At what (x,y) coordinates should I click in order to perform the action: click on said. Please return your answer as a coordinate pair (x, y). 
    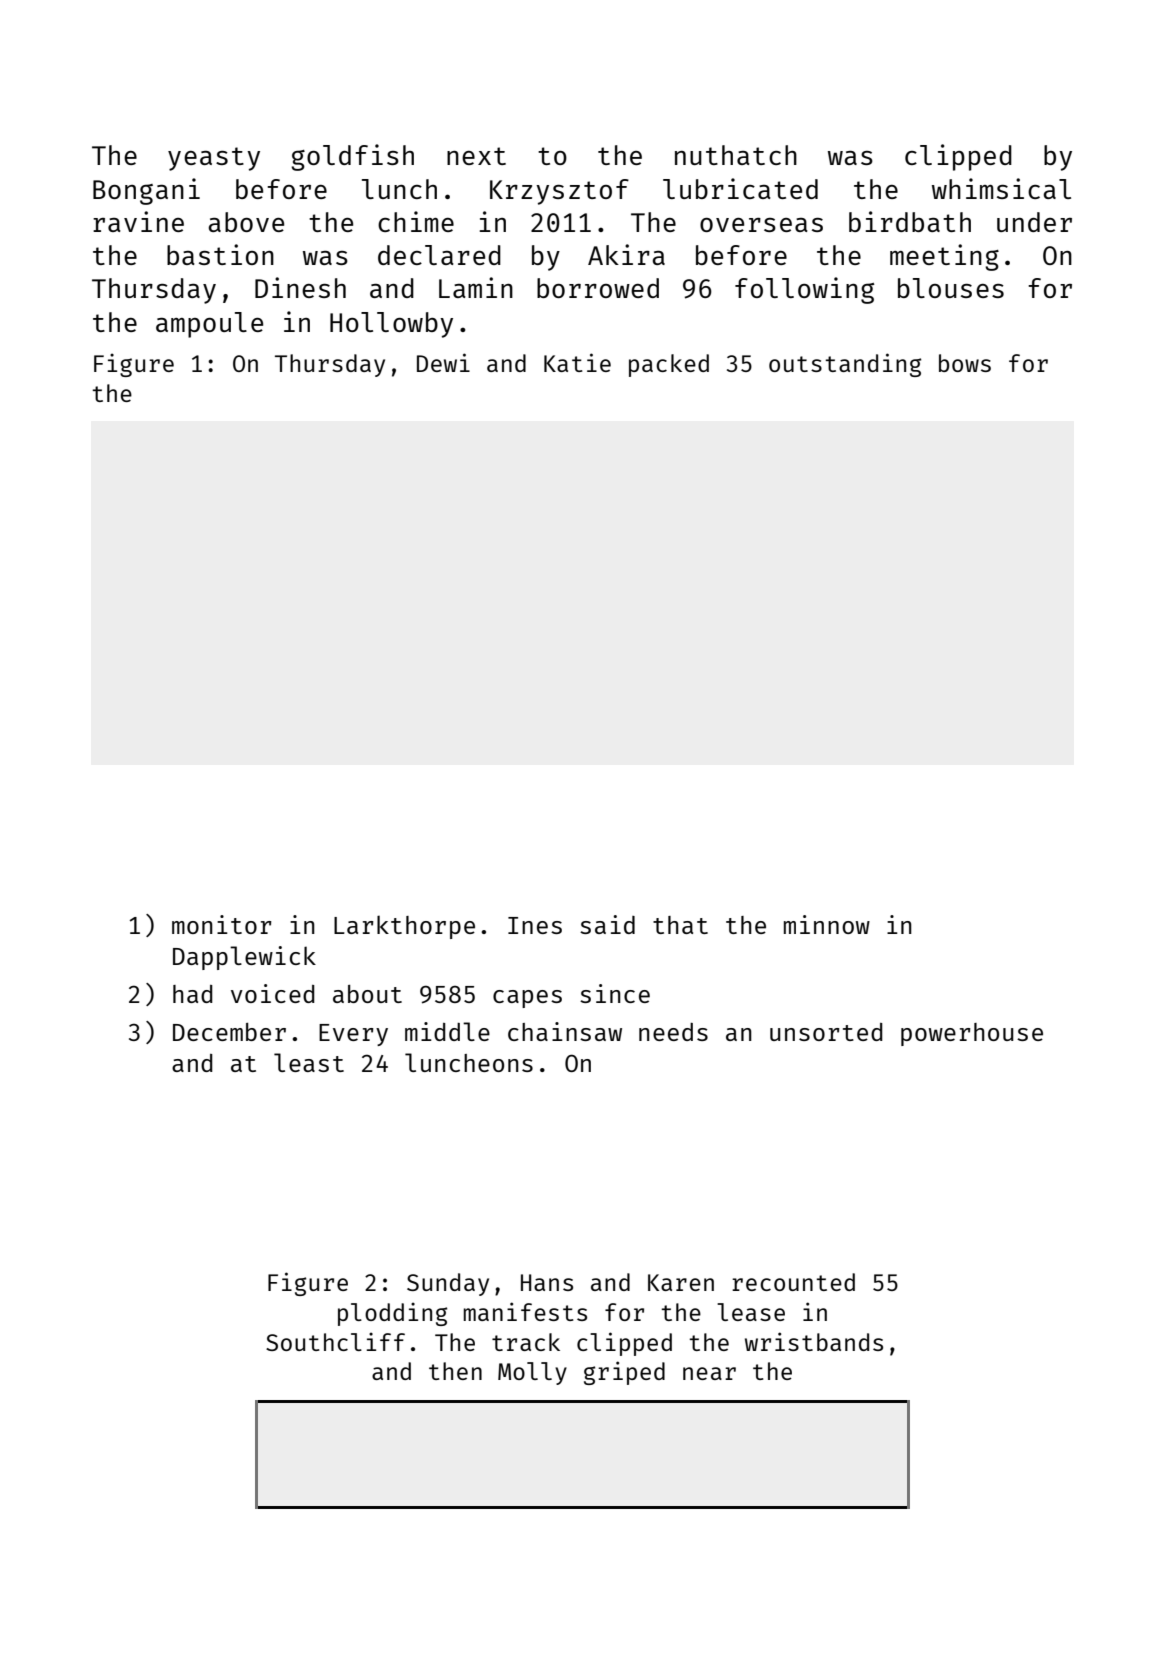
    Looking at the image, I should click on (607, 924).
